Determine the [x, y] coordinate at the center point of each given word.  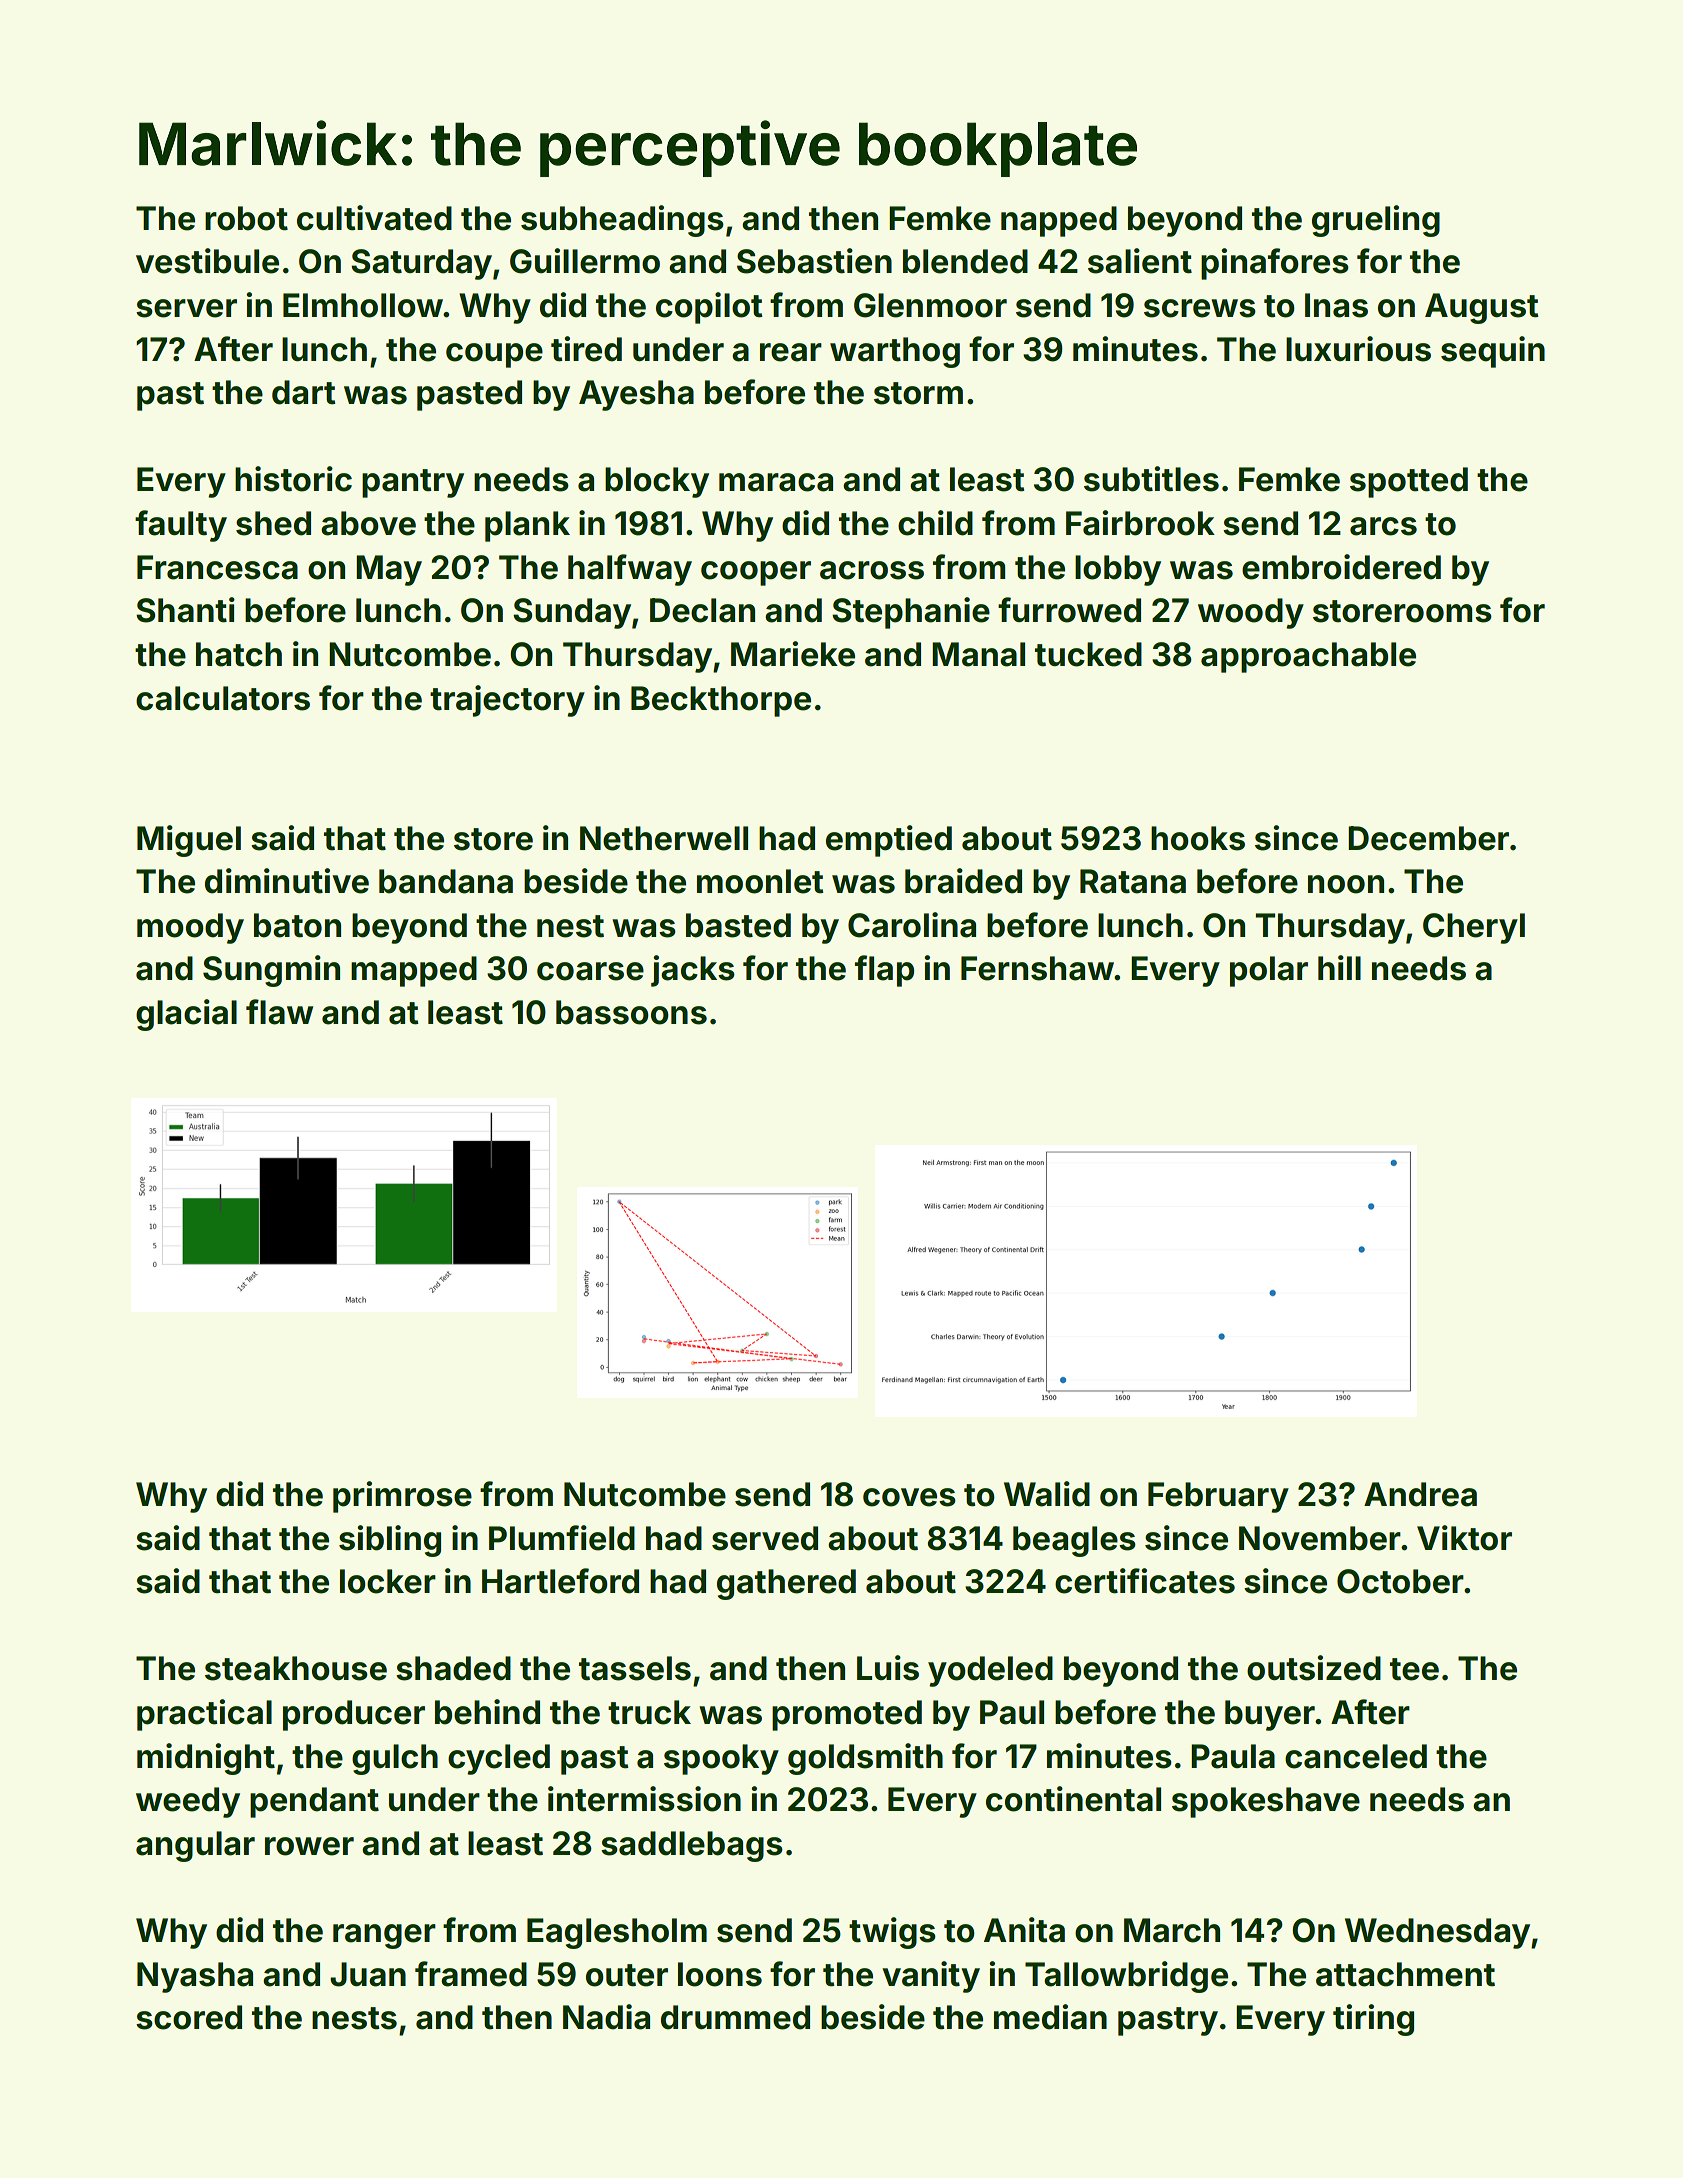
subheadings [622, 221]
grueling [1376, 221]
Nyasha [195, 1977]
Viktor [1464, 1538]
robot [246, 218]
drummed [735, 2017]
